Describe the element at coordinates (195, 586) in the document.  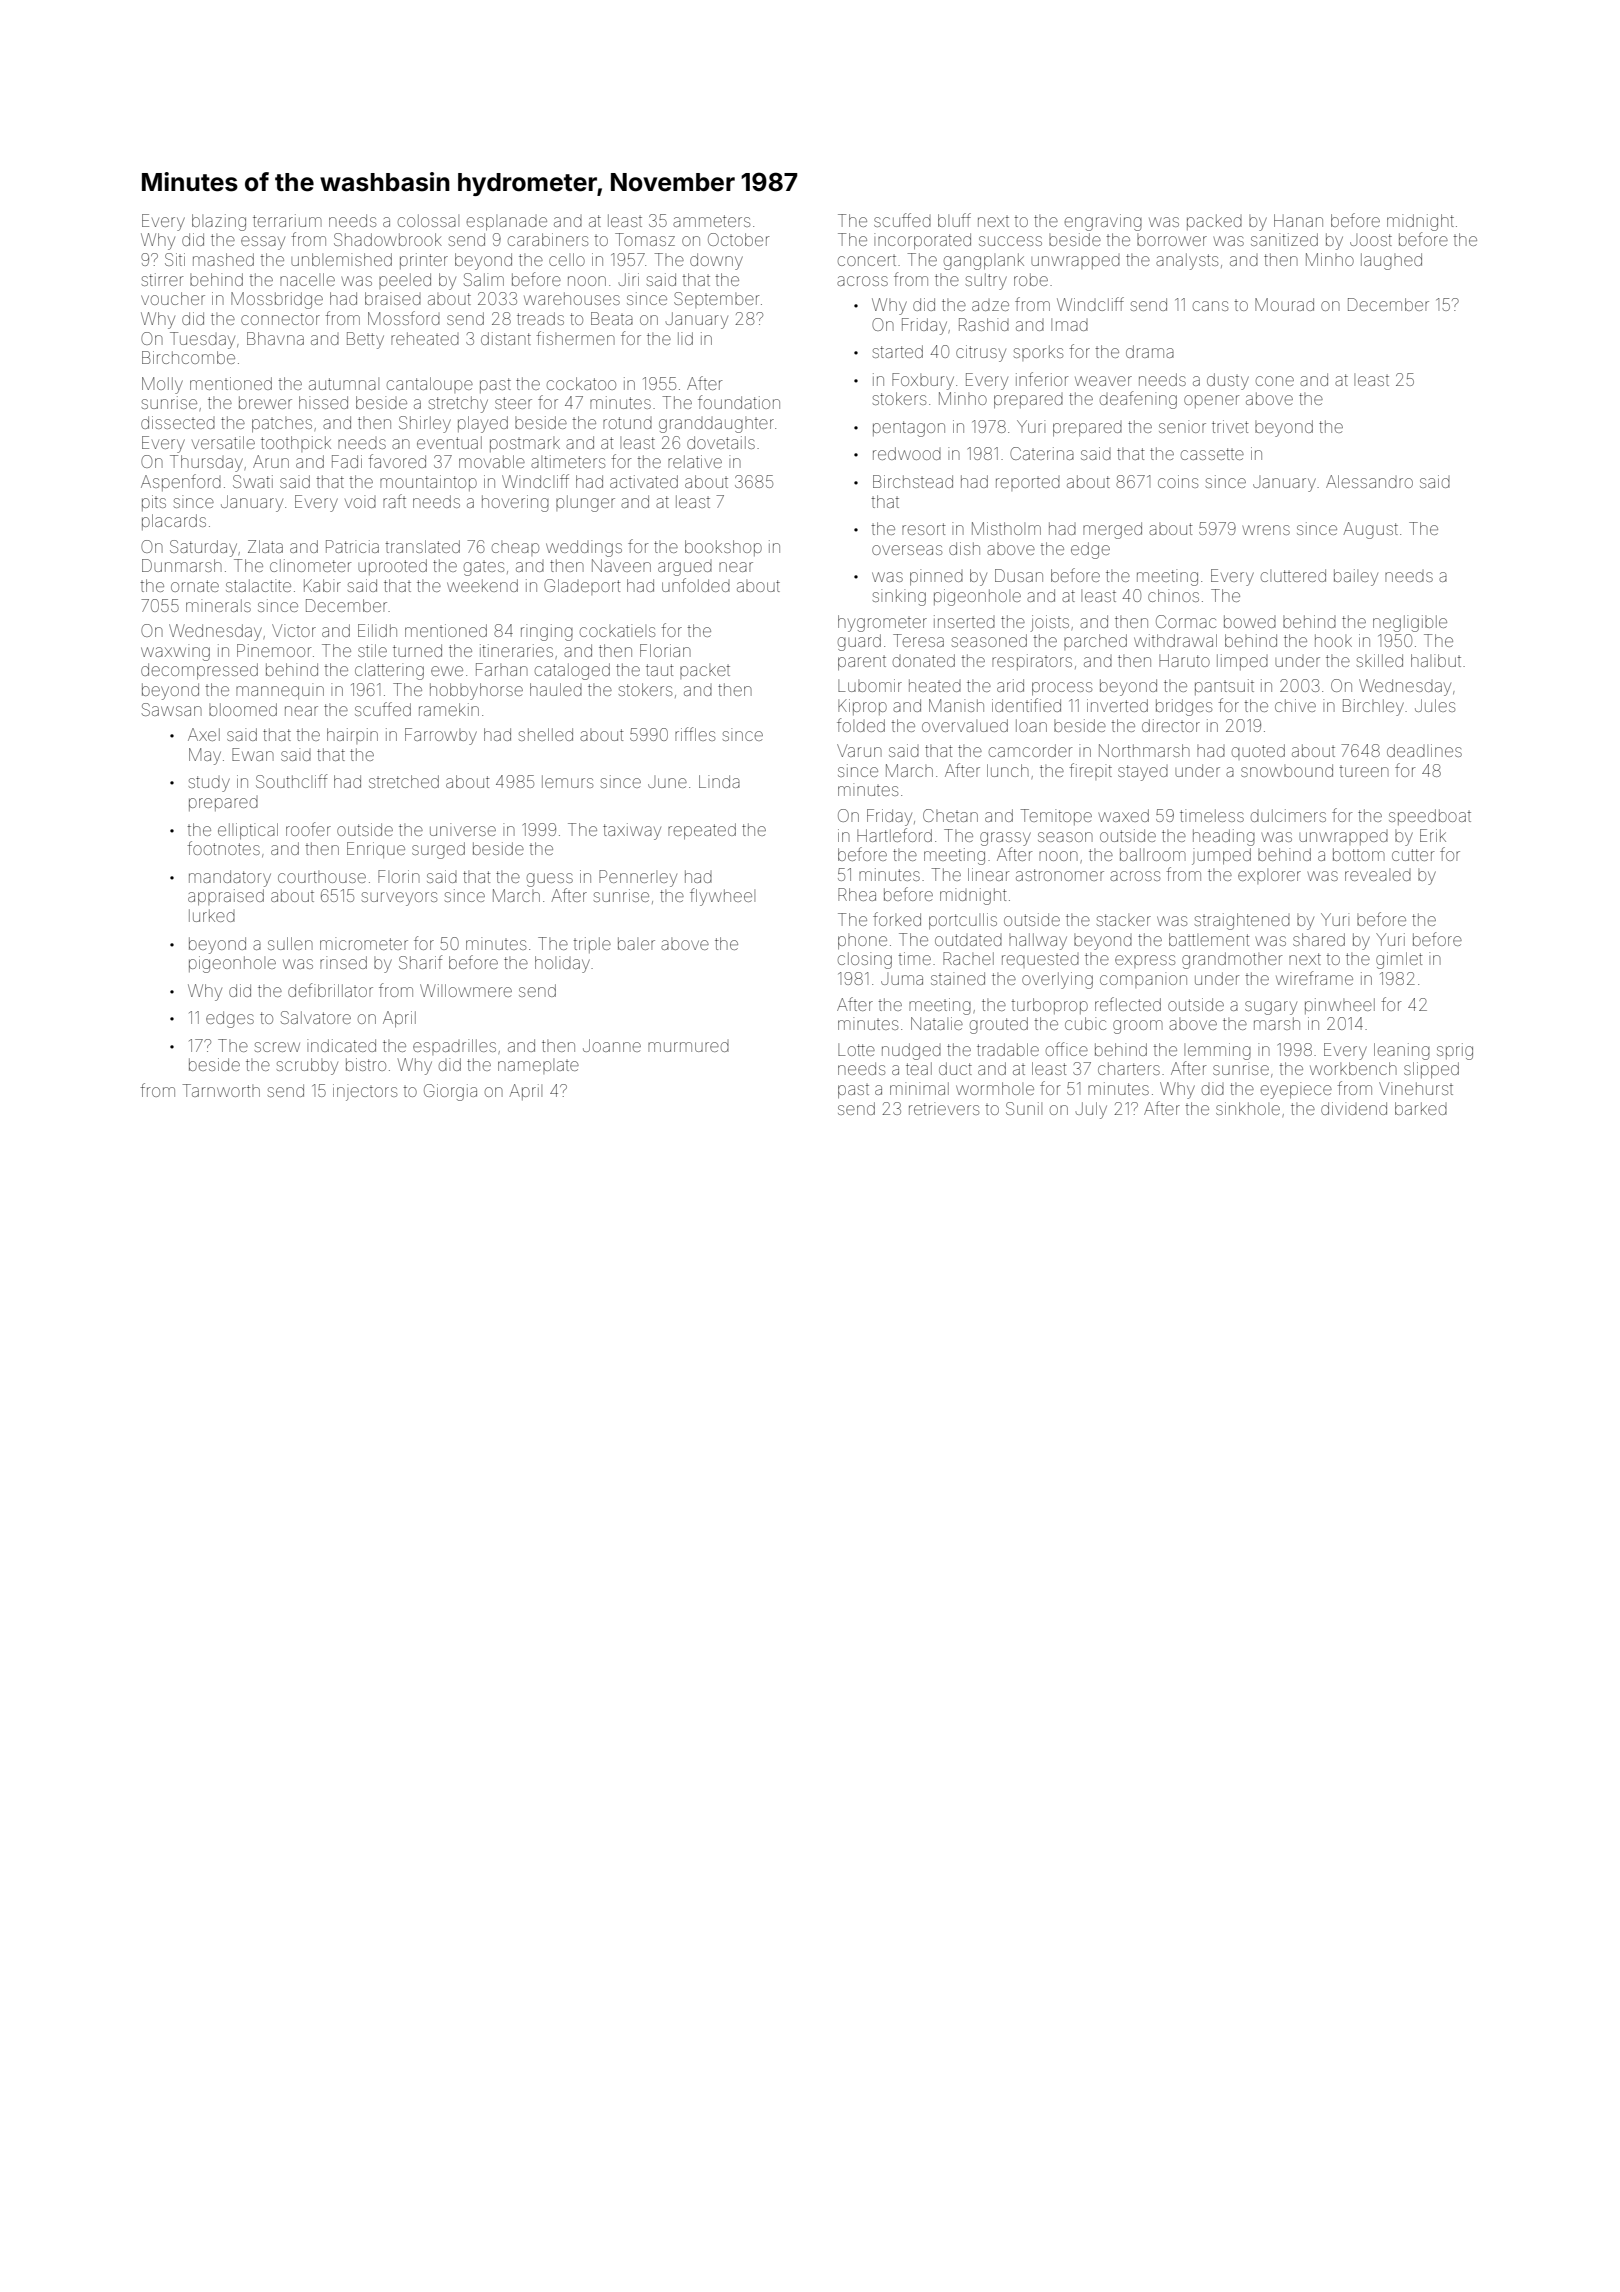
I see `ornate` at that location.
